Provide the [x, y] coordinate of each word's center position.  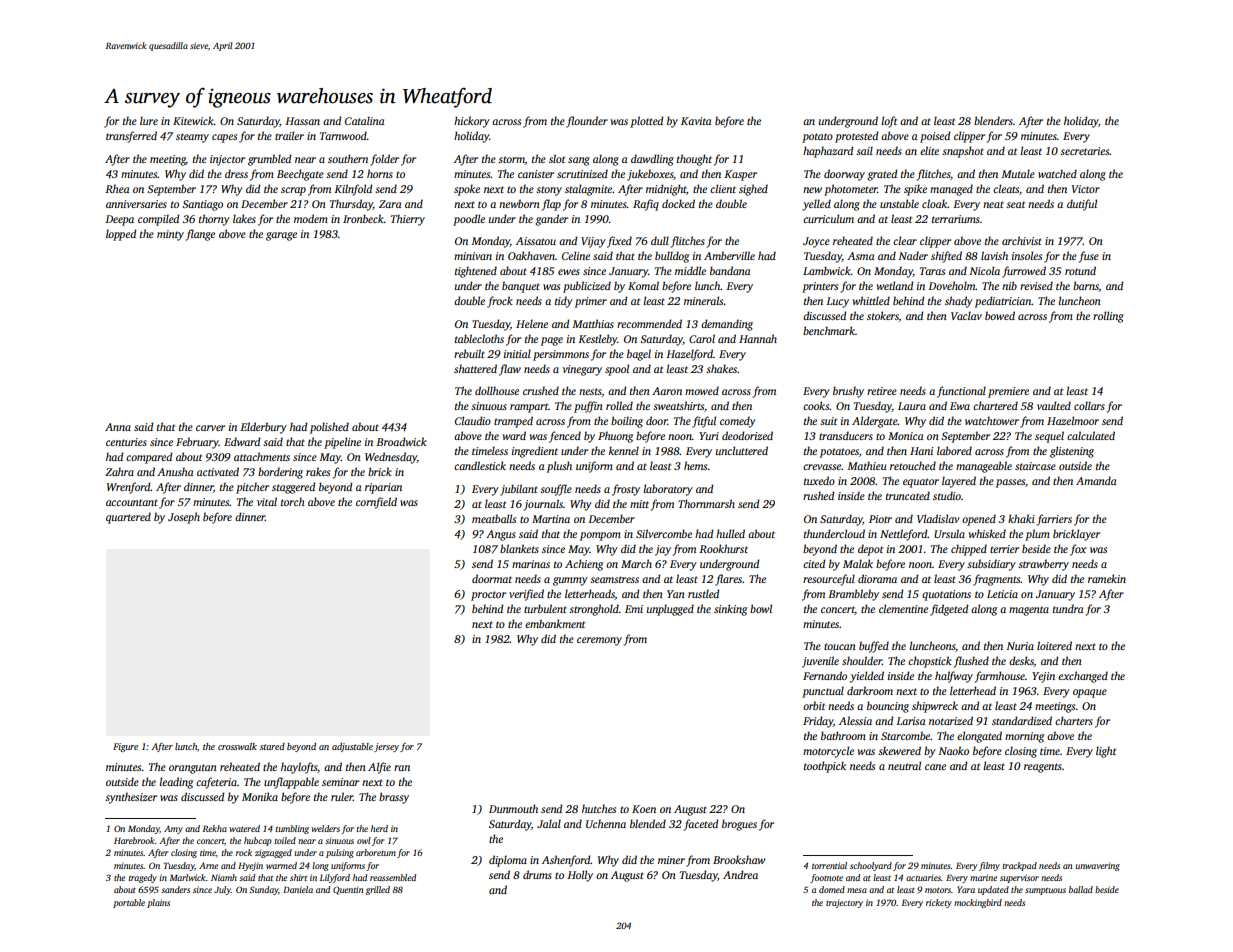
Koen [644, 809]
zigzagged [273, 853]
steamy [192, 138]
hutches [599, 808]
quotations [946, 595]
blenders [993, 120]
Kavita [696, 121]
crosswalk [237, 746]
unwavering [1097, 866]
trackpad [1019, 866]
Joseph [184, 518]
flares [728, 580]
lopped [121, 235]
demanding [727, 325]
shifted [946, 257]
